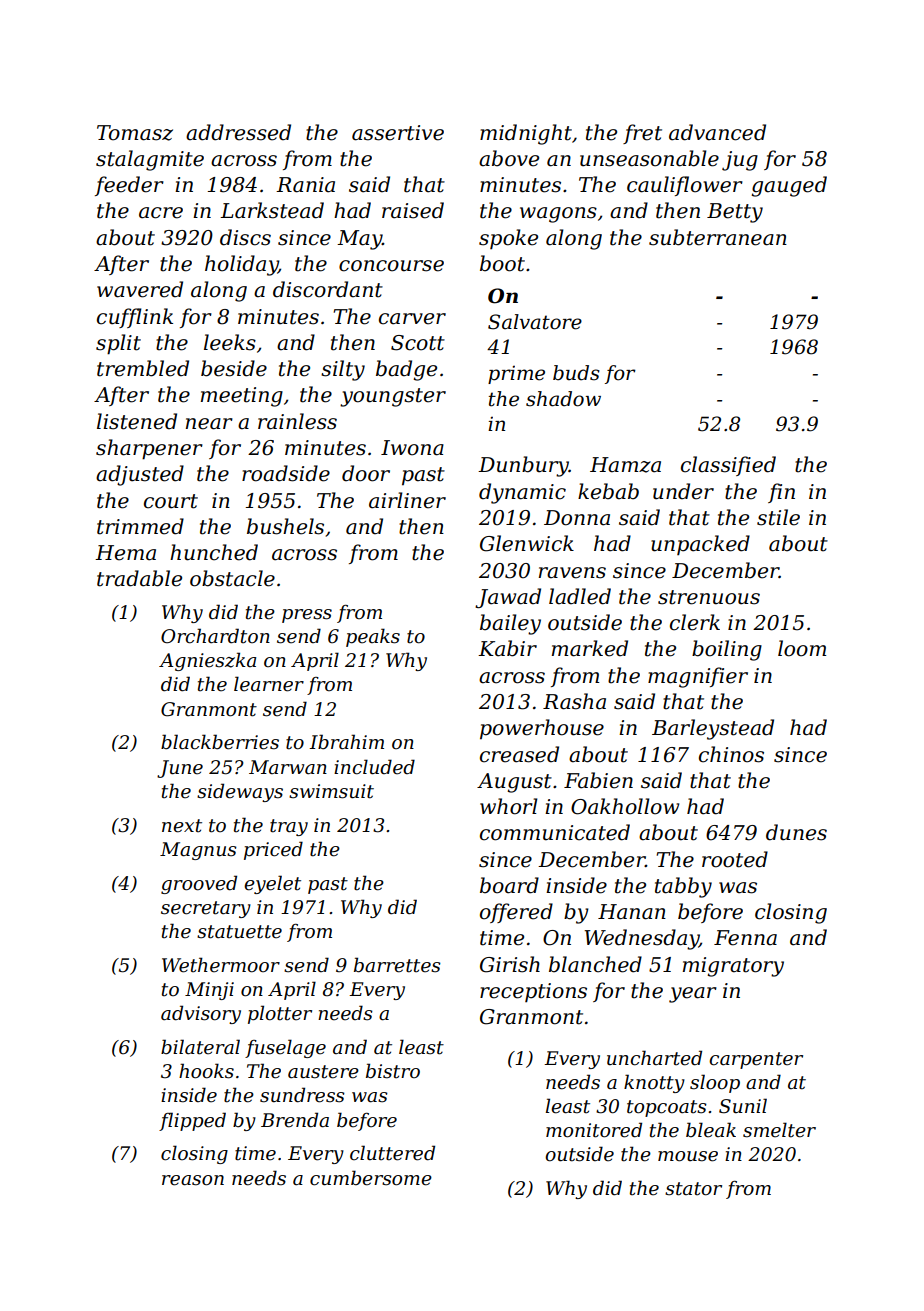 This page has height=1311, width=924. Describe the element at coordinates (413, 210) in the page. I see `raised` at that location.
